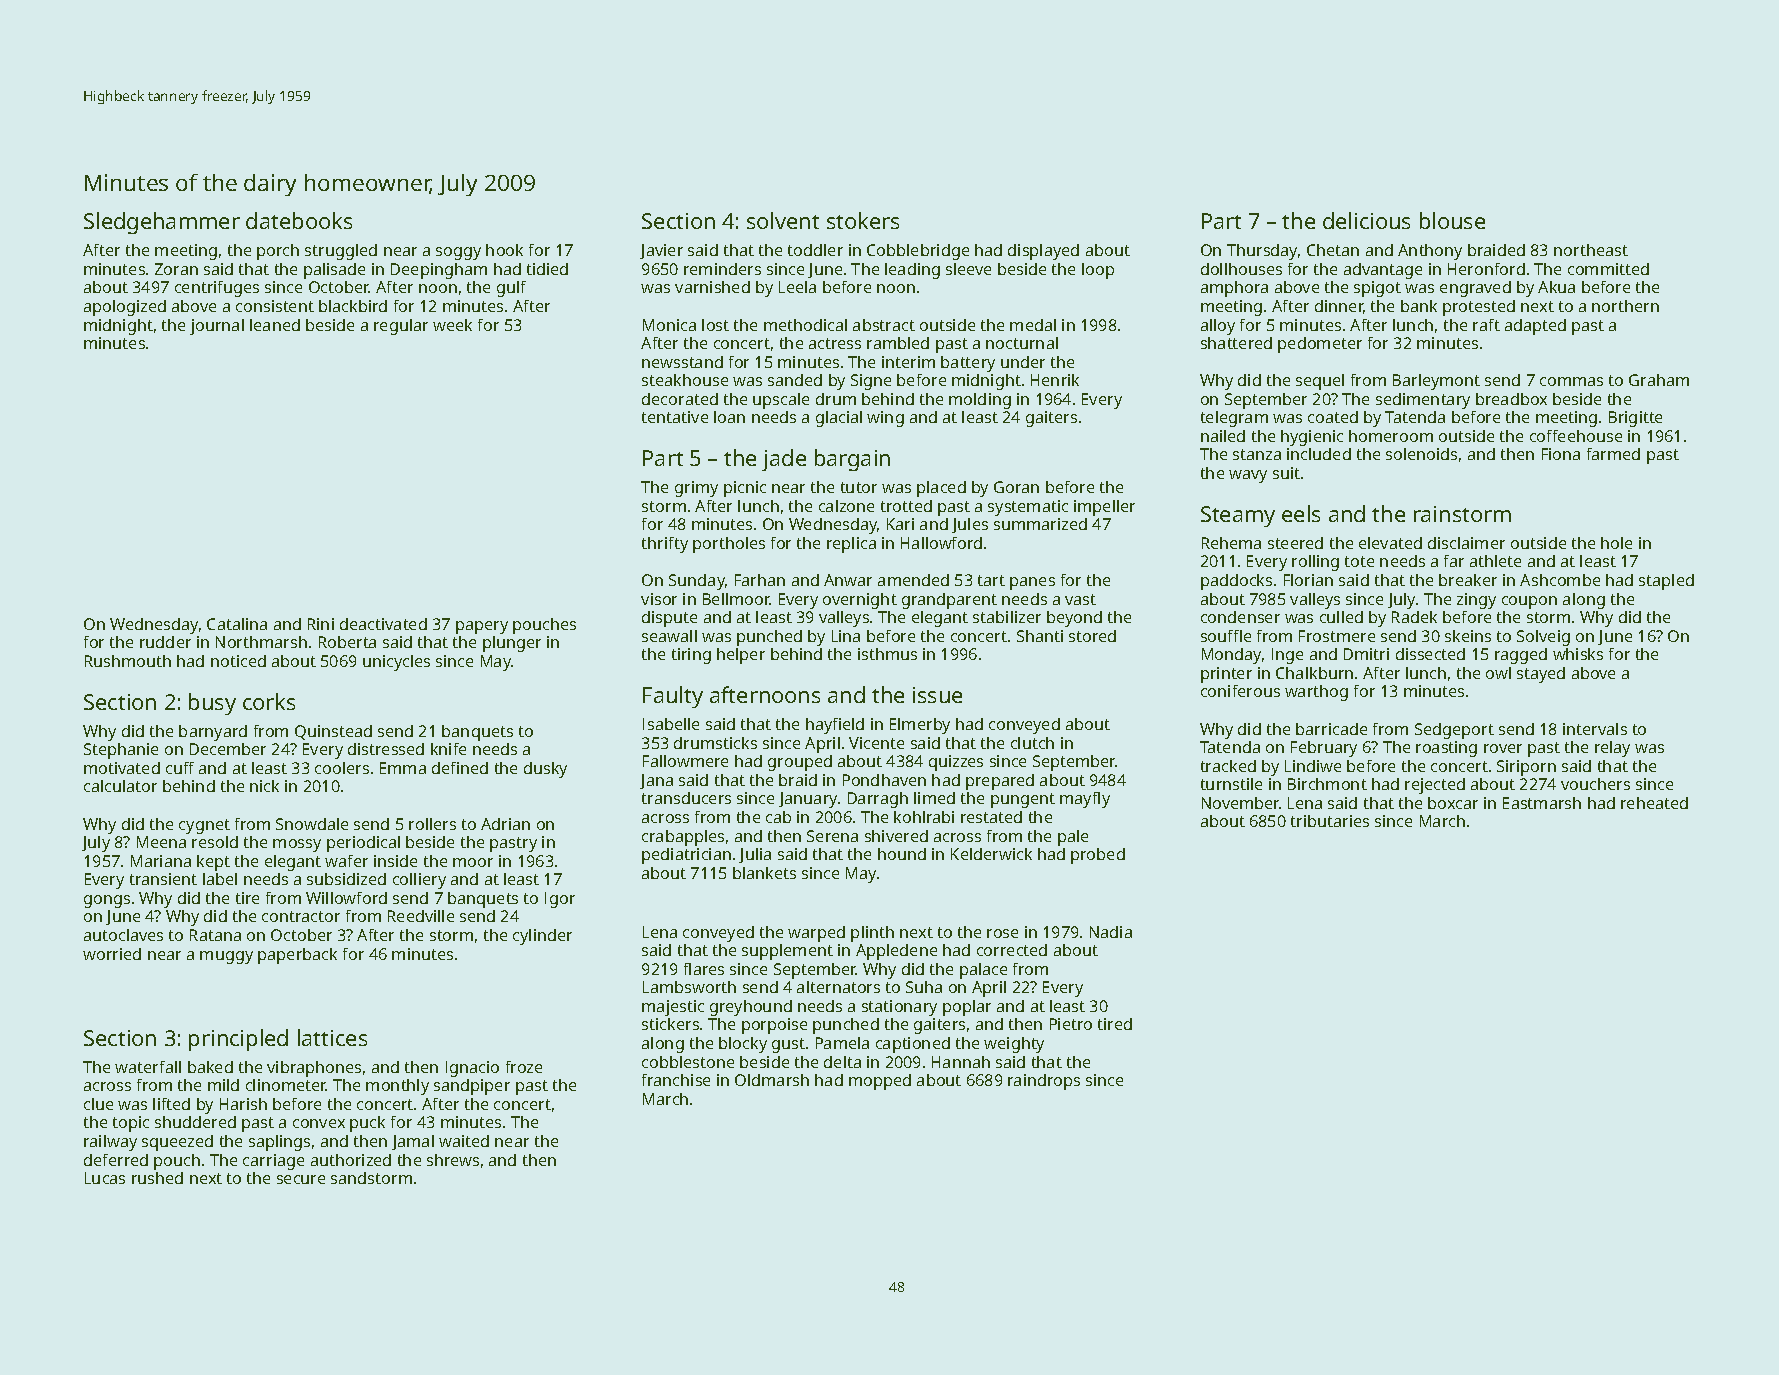 This page has height=1375, width=1779. Describe the element at coordinates (157, 1178) in the page. I see `rushed` at that location.
